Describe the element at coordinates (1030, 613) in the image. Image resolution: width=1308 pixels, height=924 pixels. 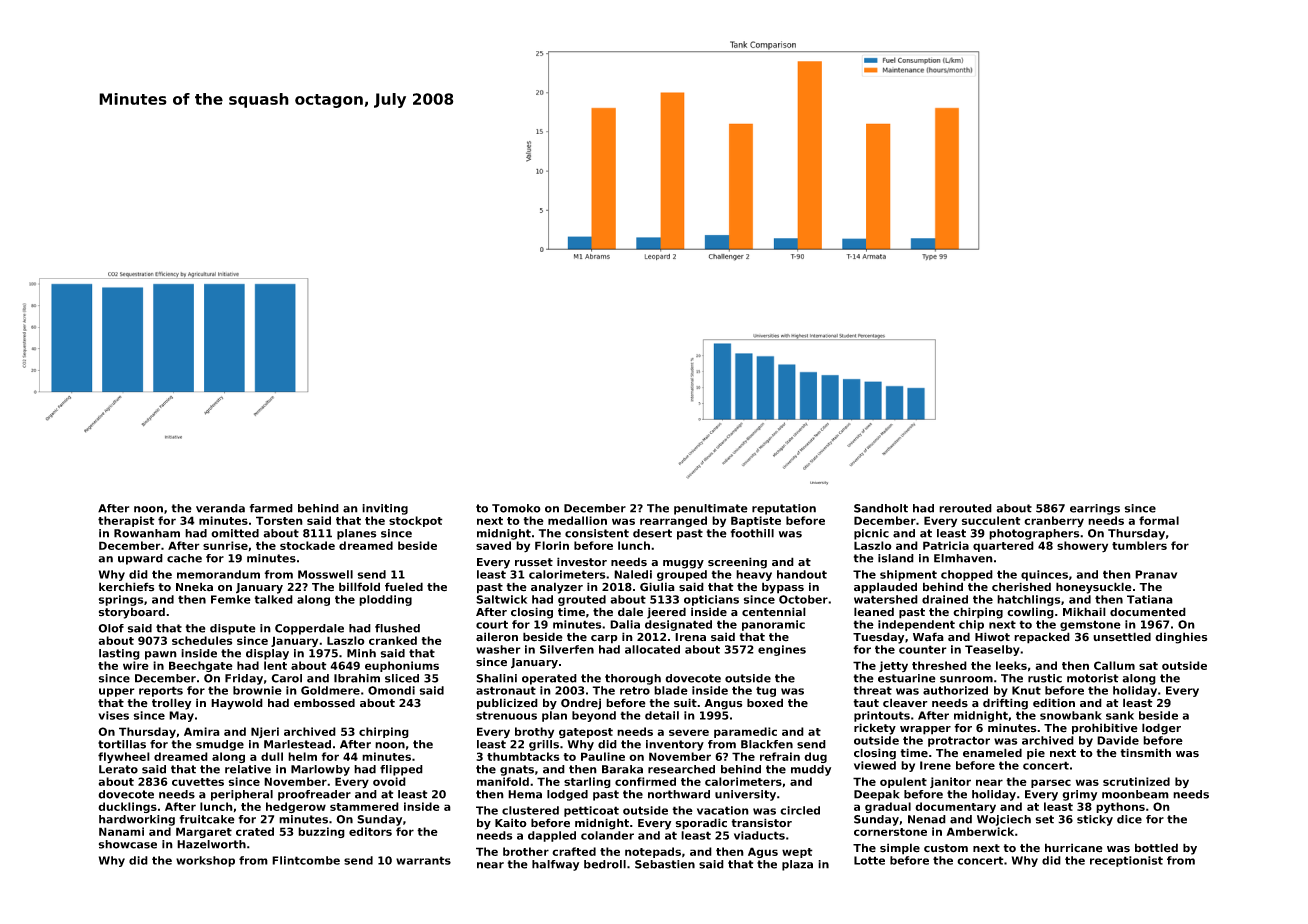
I see `cowling` at that location.
